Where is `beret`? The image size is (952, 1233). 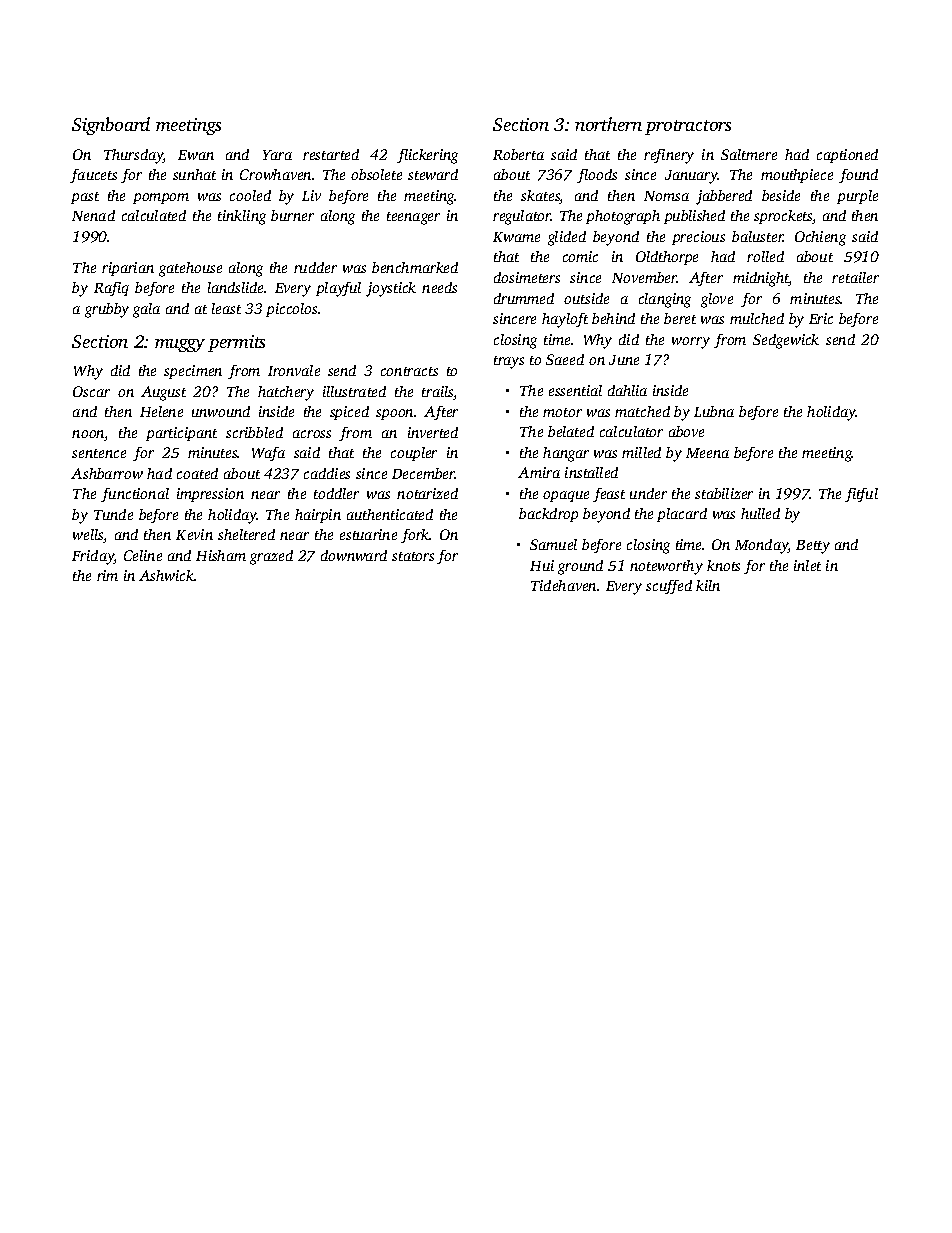 beret is located at coordinates (680, 318).
